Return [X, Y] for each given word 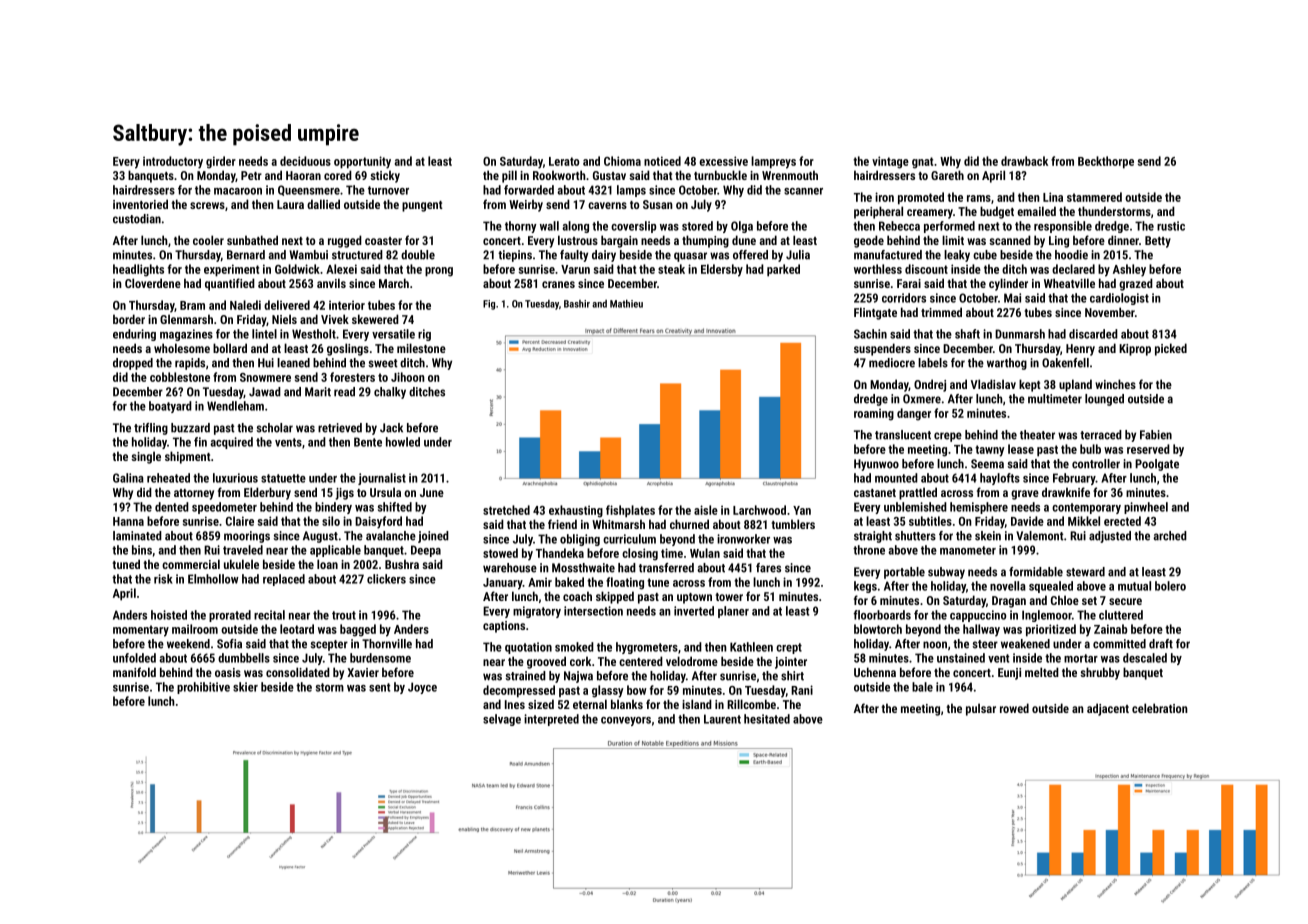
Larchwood [759, 510]
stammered [1094, 197]
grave [1025, 495]
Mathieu [626, 304]
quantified [230, 284]
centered [641, 661]
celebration [1160, 708]
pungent [422, 206]
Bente [368, 442]
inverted [694, 611]
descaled [1145, 658]
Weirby [526, 205]
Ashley [1129, 270]
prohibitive [203, 688]
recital [269, 615]
